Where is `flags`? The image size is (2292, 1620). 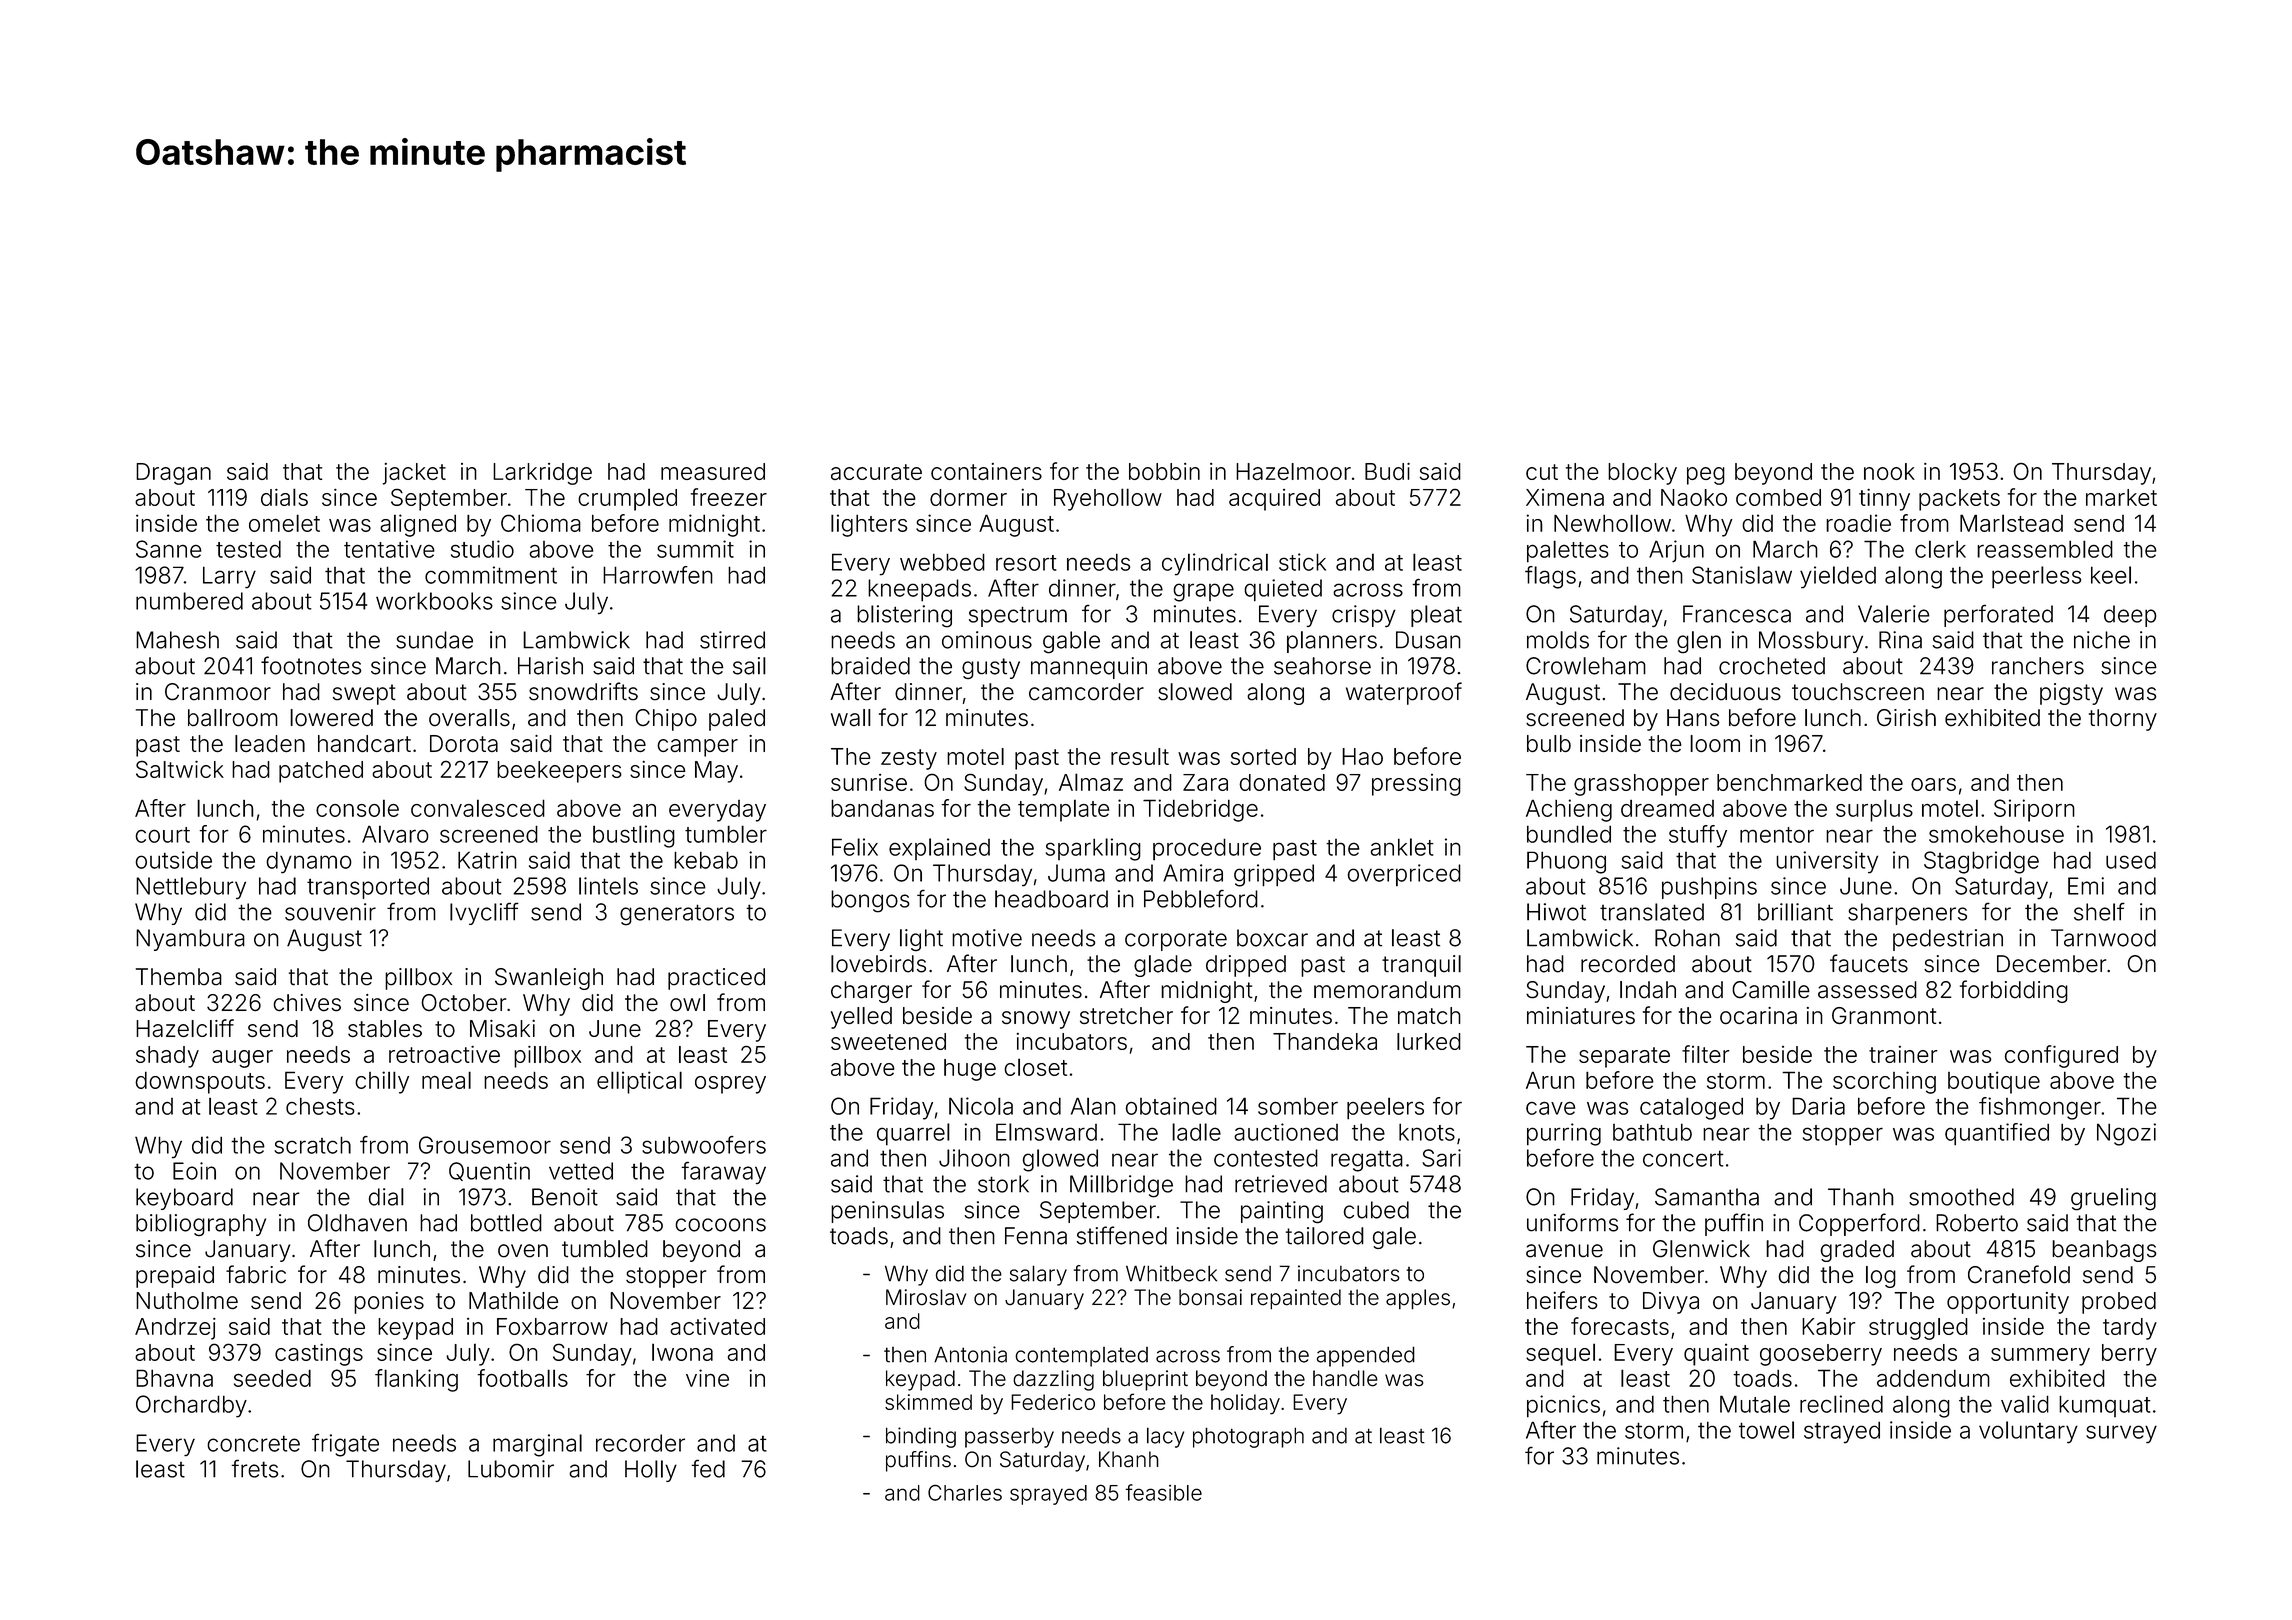
flags is located at coordinates (1550, 577).
